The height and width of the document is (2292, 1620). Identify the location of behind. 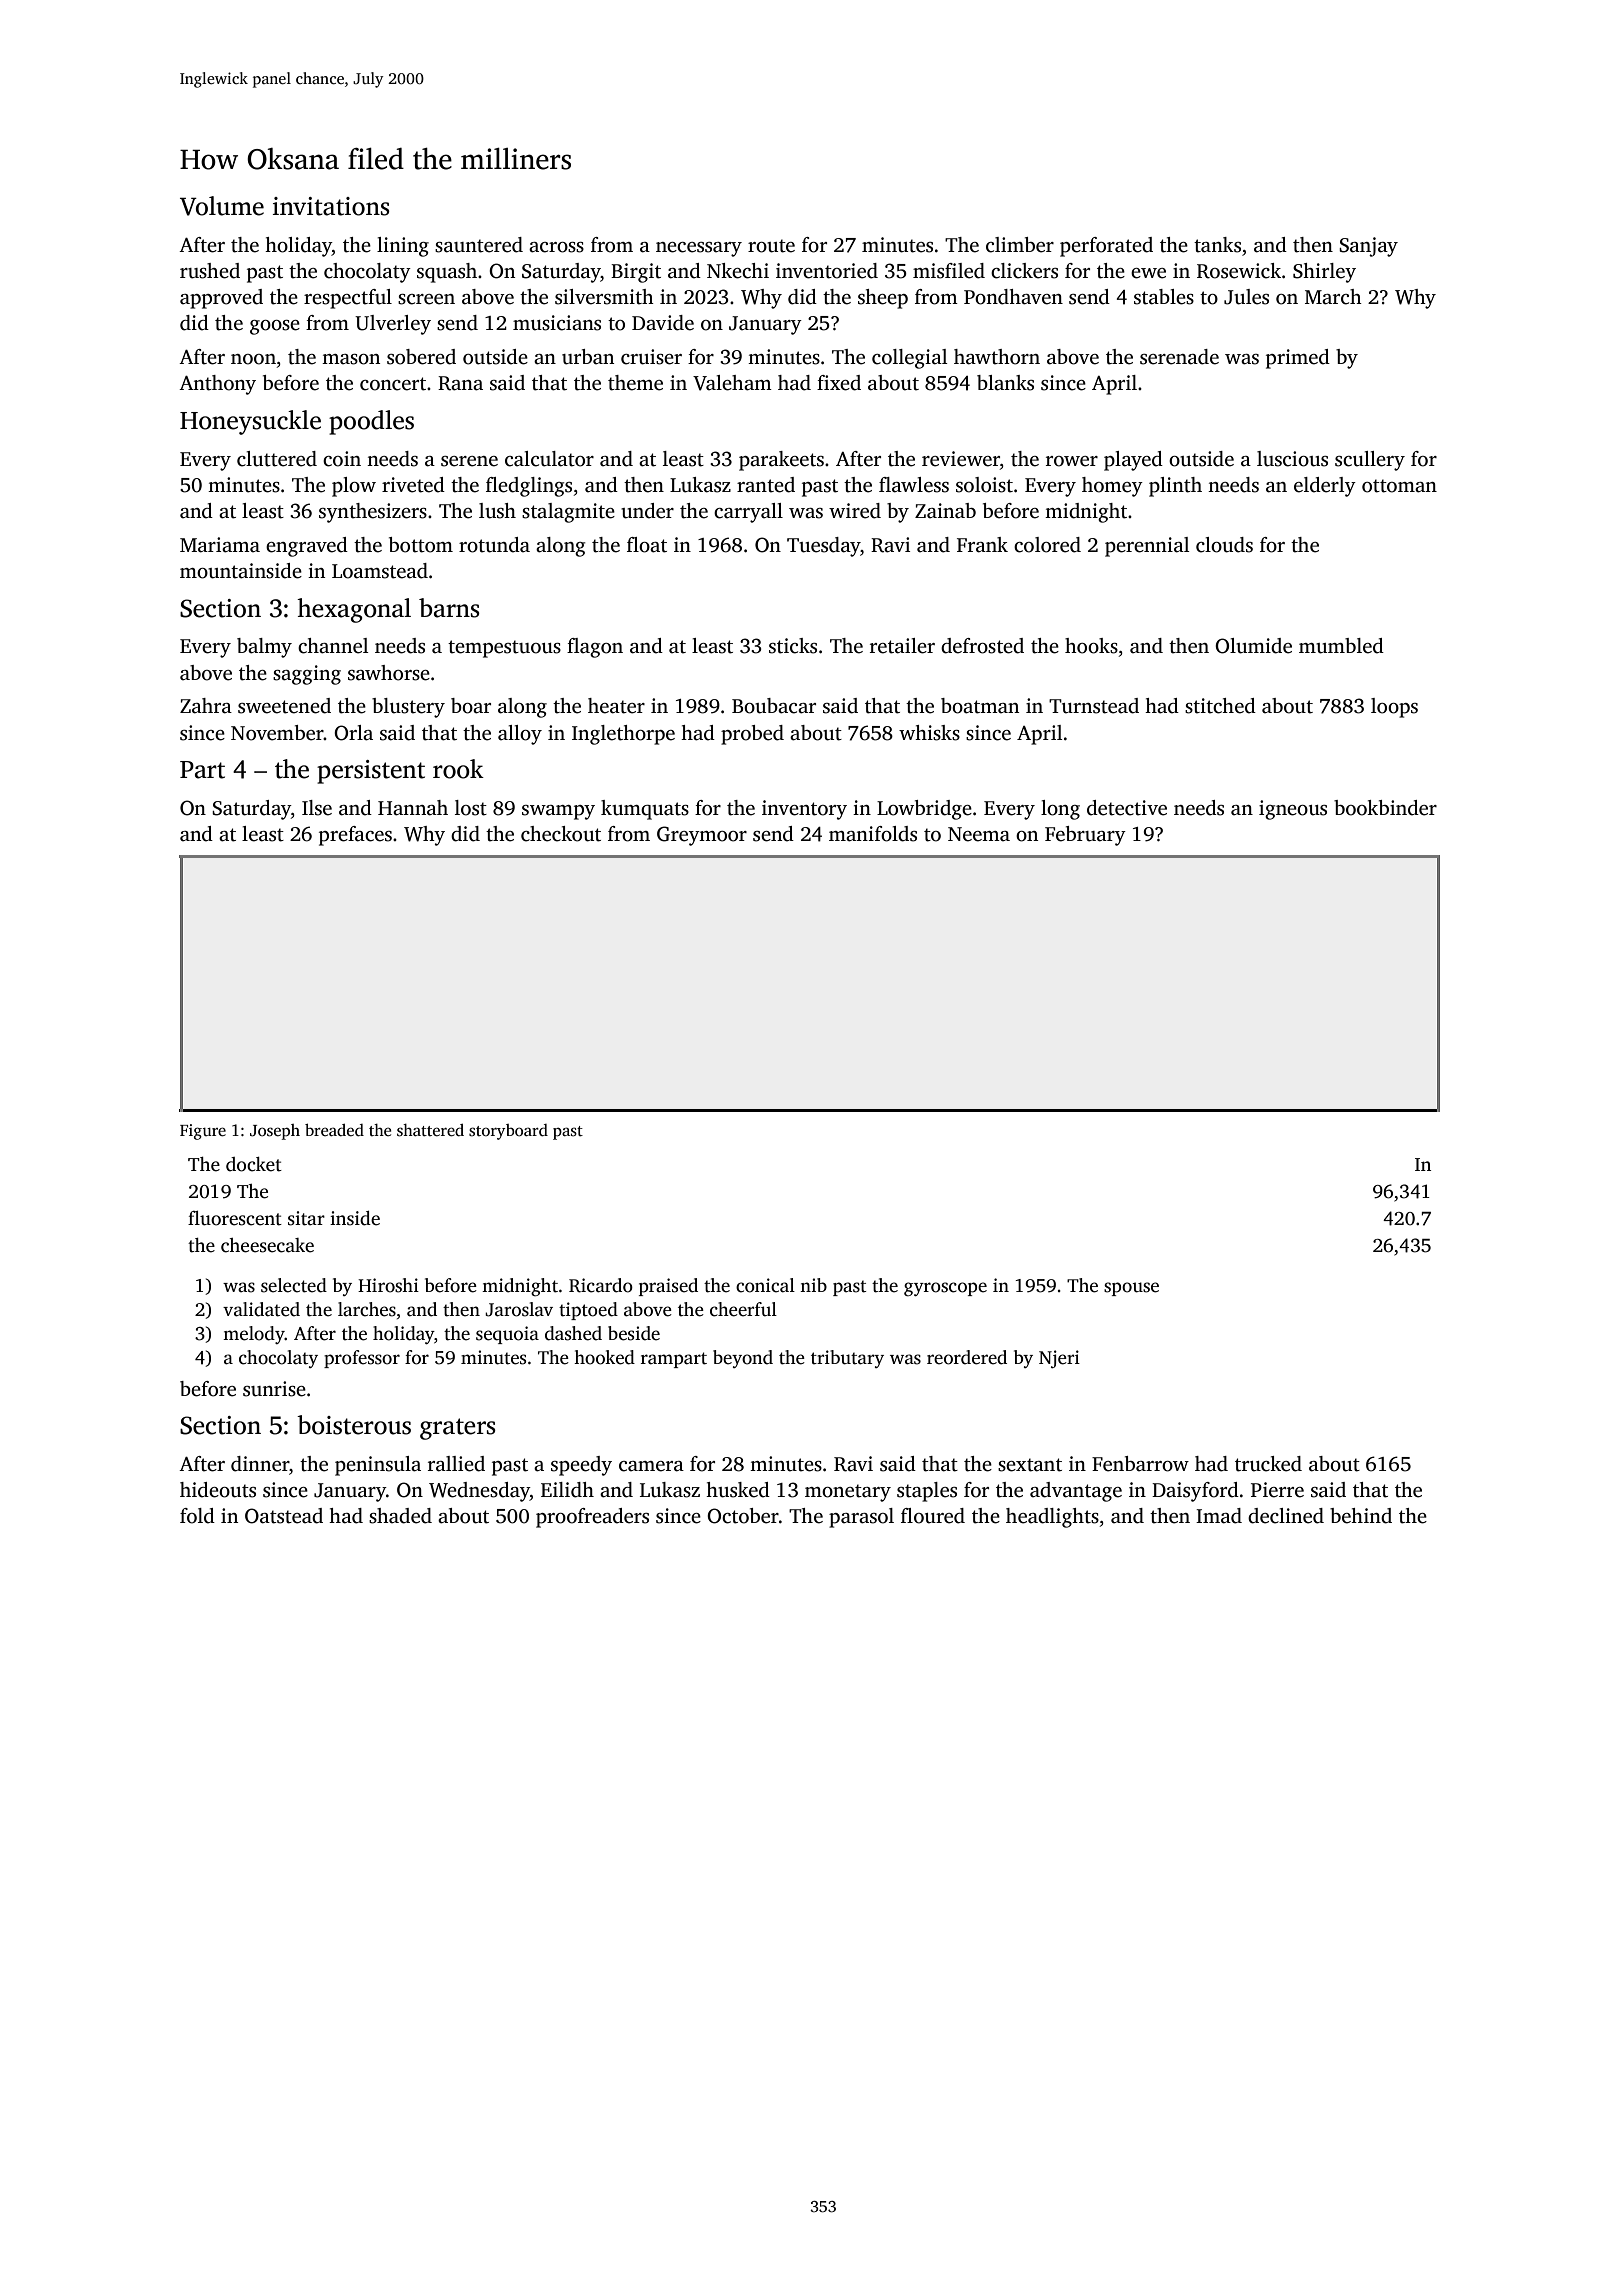
(1361, 1516).
